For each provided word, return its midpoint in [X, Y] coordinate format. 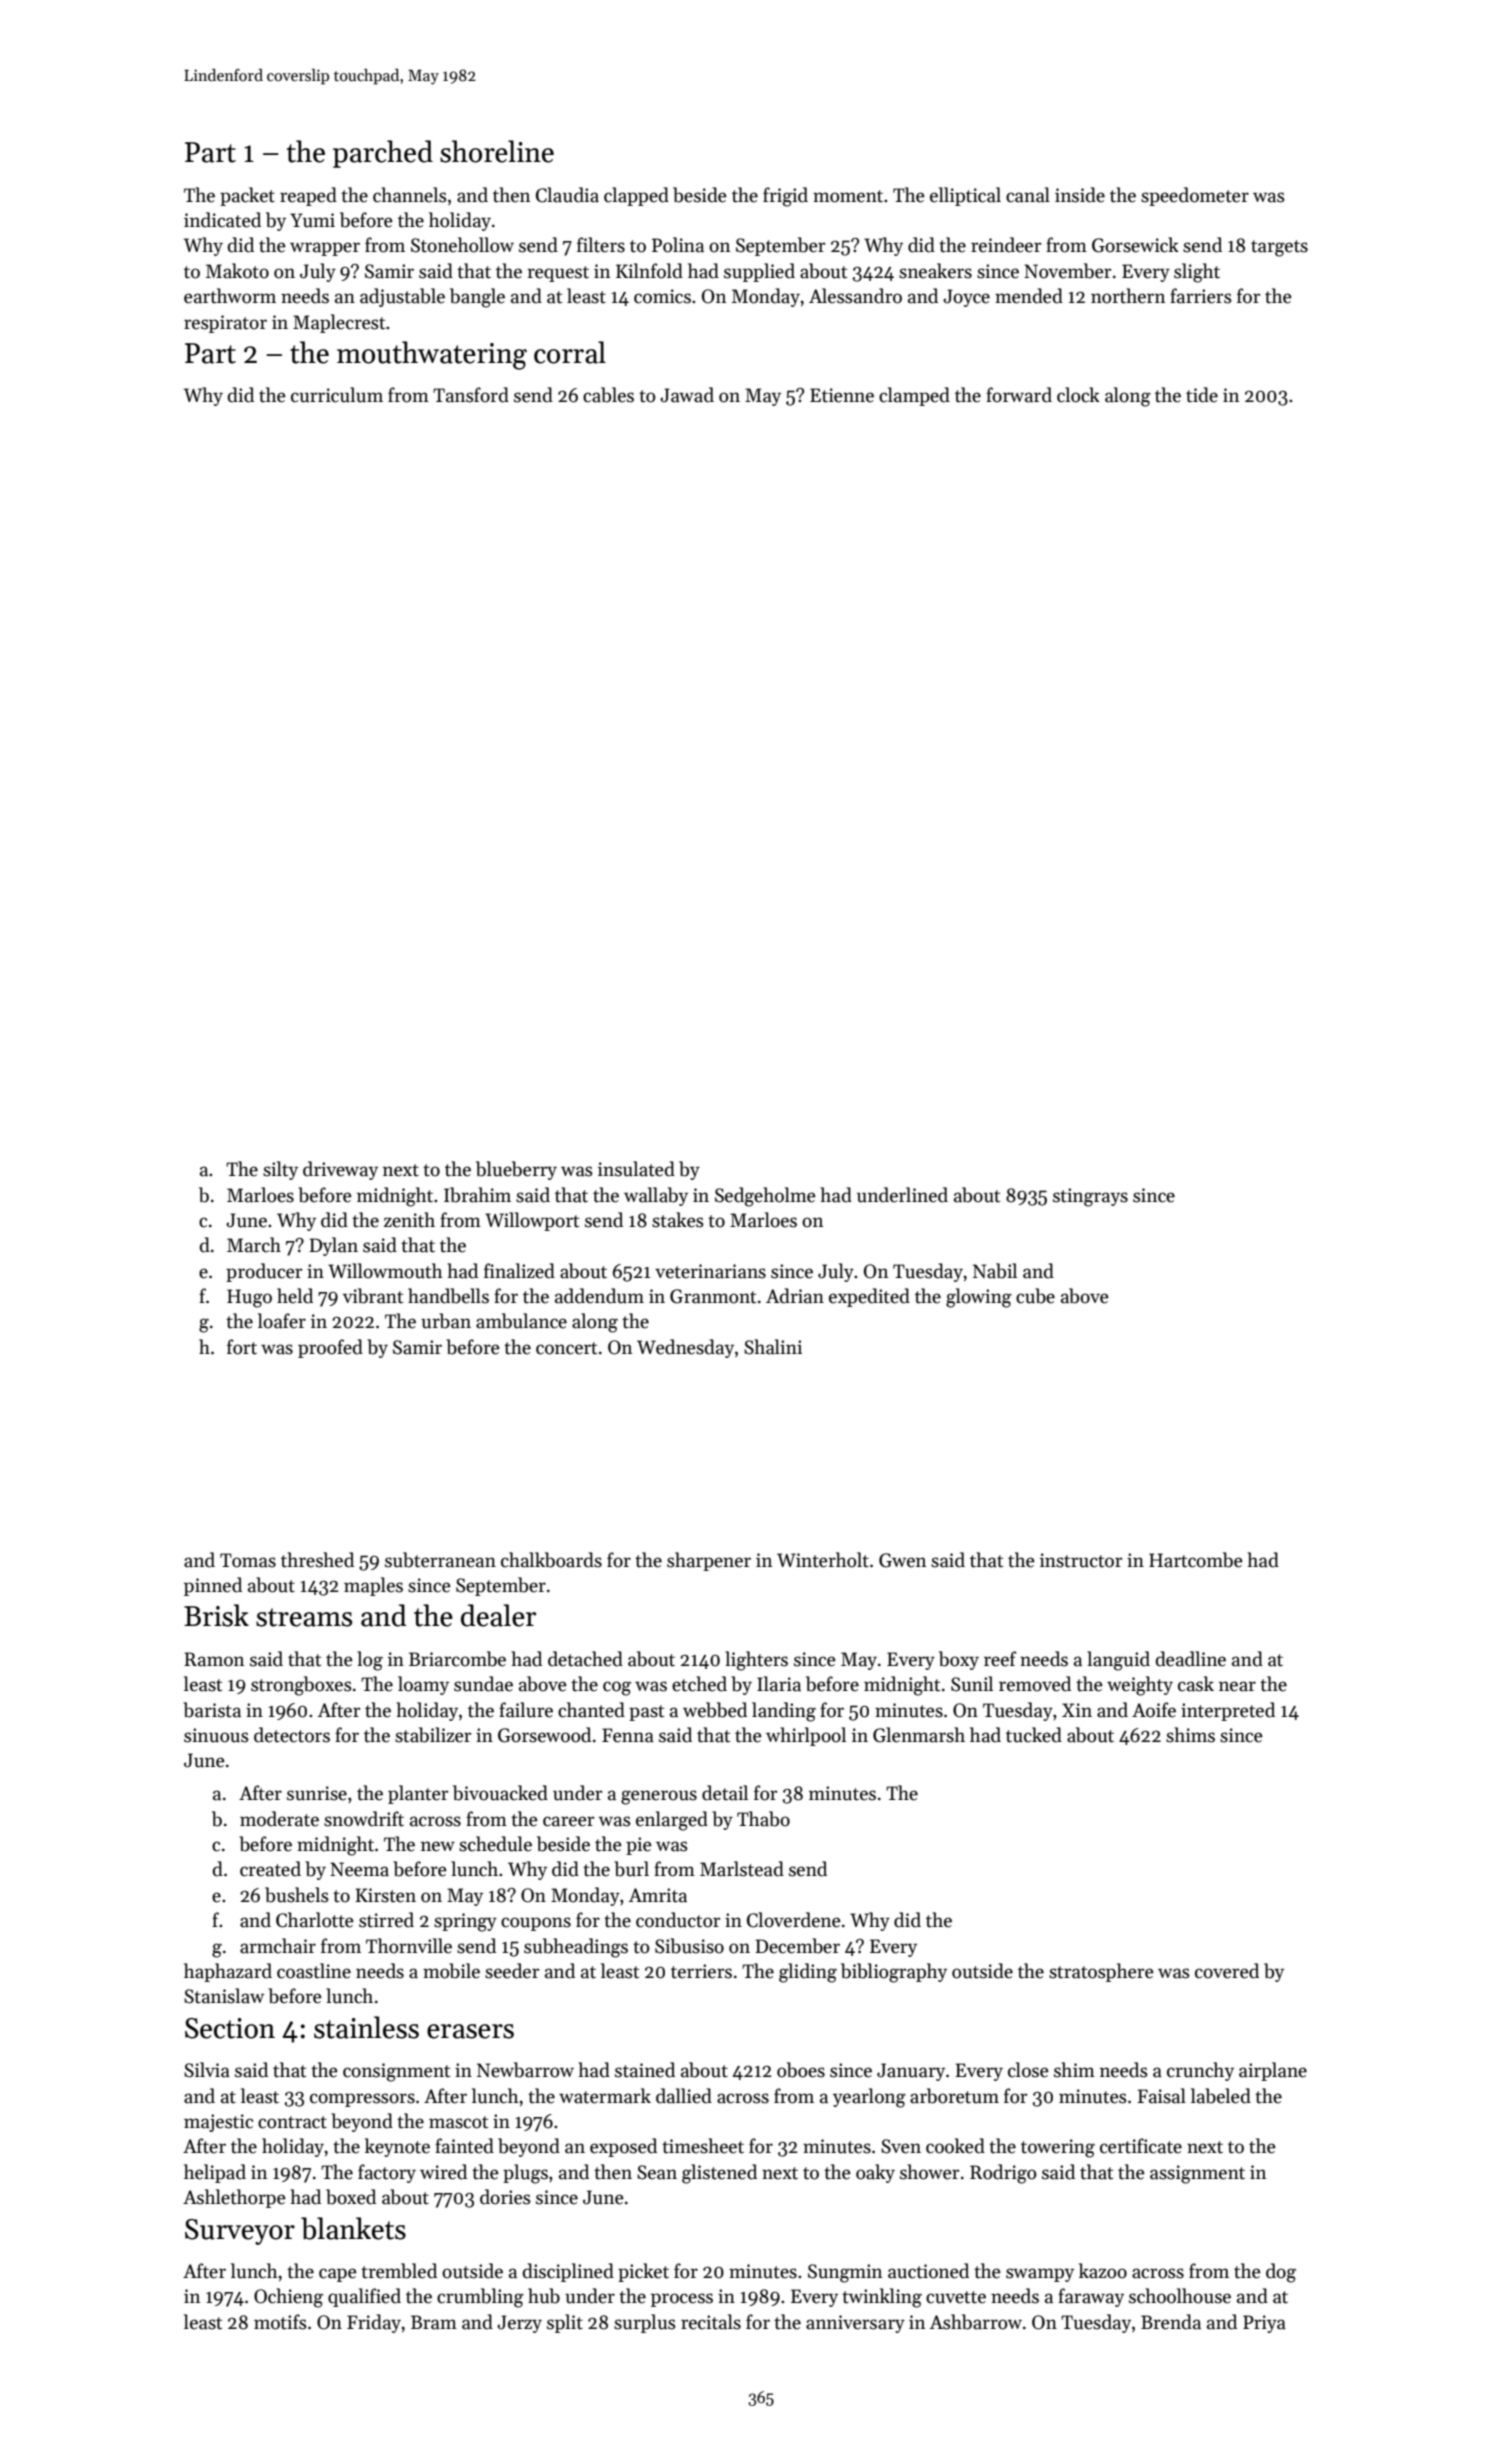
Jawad [687, 395]
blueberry [516, 1170]
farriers [1201, 296]
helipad [215, 2173]
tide [1202, 395]
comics [662, 296]
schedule [495, 1844]
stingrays [1090, 1197]
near [1237, 1686]
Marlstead [742, 1869]
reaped [308, 196]
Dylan [333, 1246]
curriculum [337, 395]
